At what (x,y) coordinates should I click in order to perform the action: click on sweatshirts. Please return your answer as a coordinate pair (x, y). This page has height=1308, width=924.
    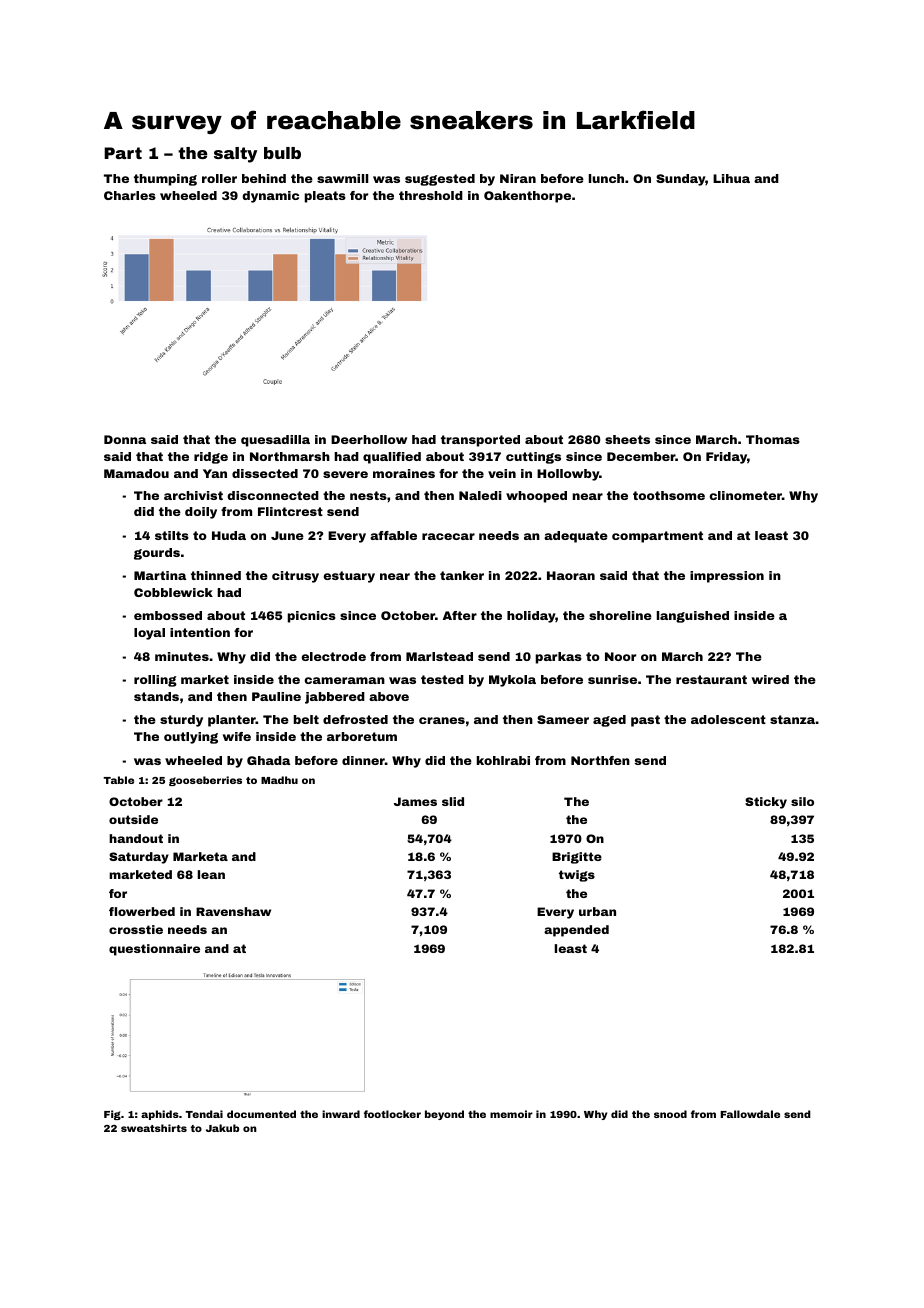
    Looking at the image, I should click on (154, 1128).
